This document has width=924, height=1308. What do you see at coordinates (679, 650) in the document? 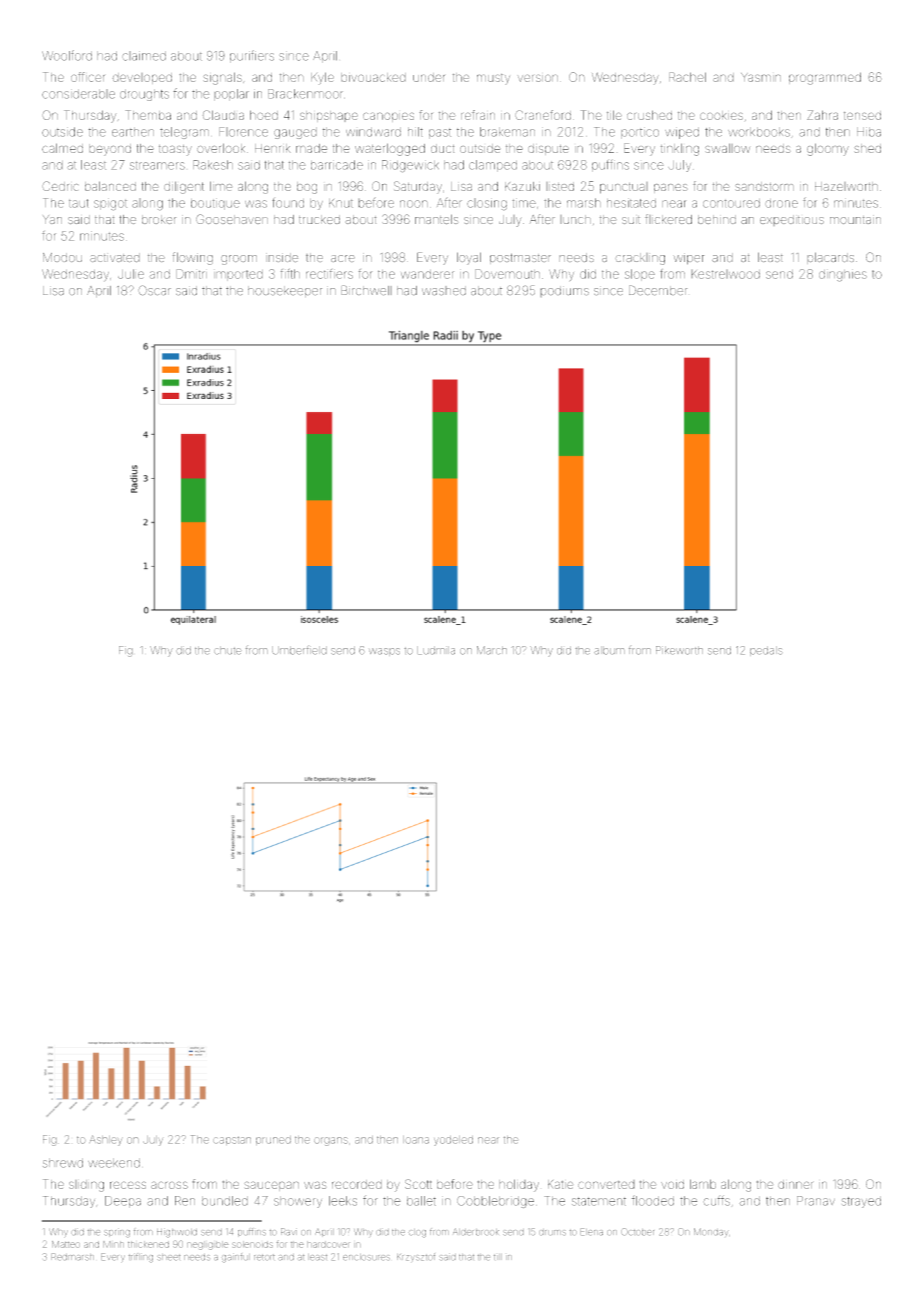
I see `Pikeworth` at bounding box center [679, 650].
